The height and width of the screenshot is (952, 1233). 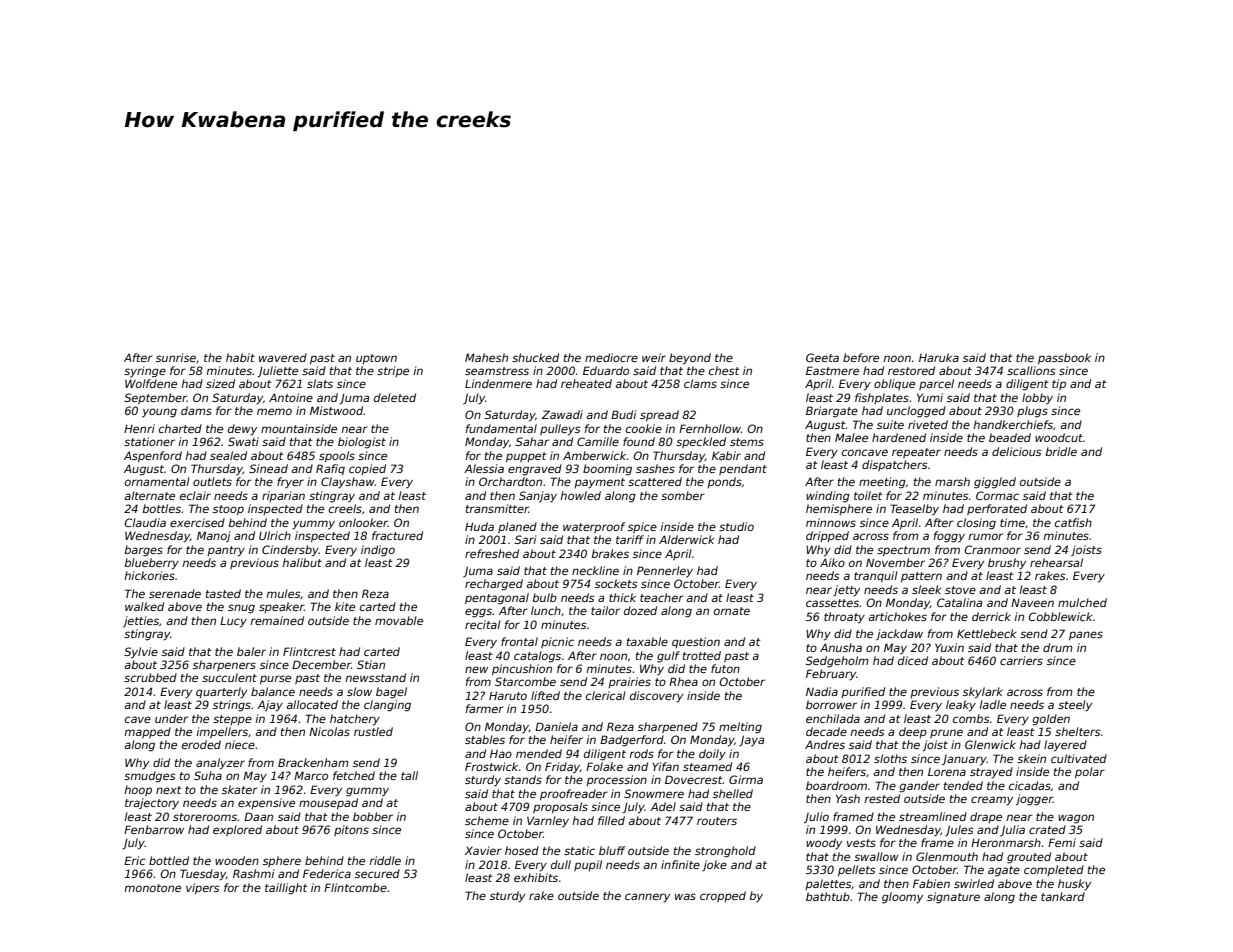 I want to click on passbook, so click(x=1064, y=359).
